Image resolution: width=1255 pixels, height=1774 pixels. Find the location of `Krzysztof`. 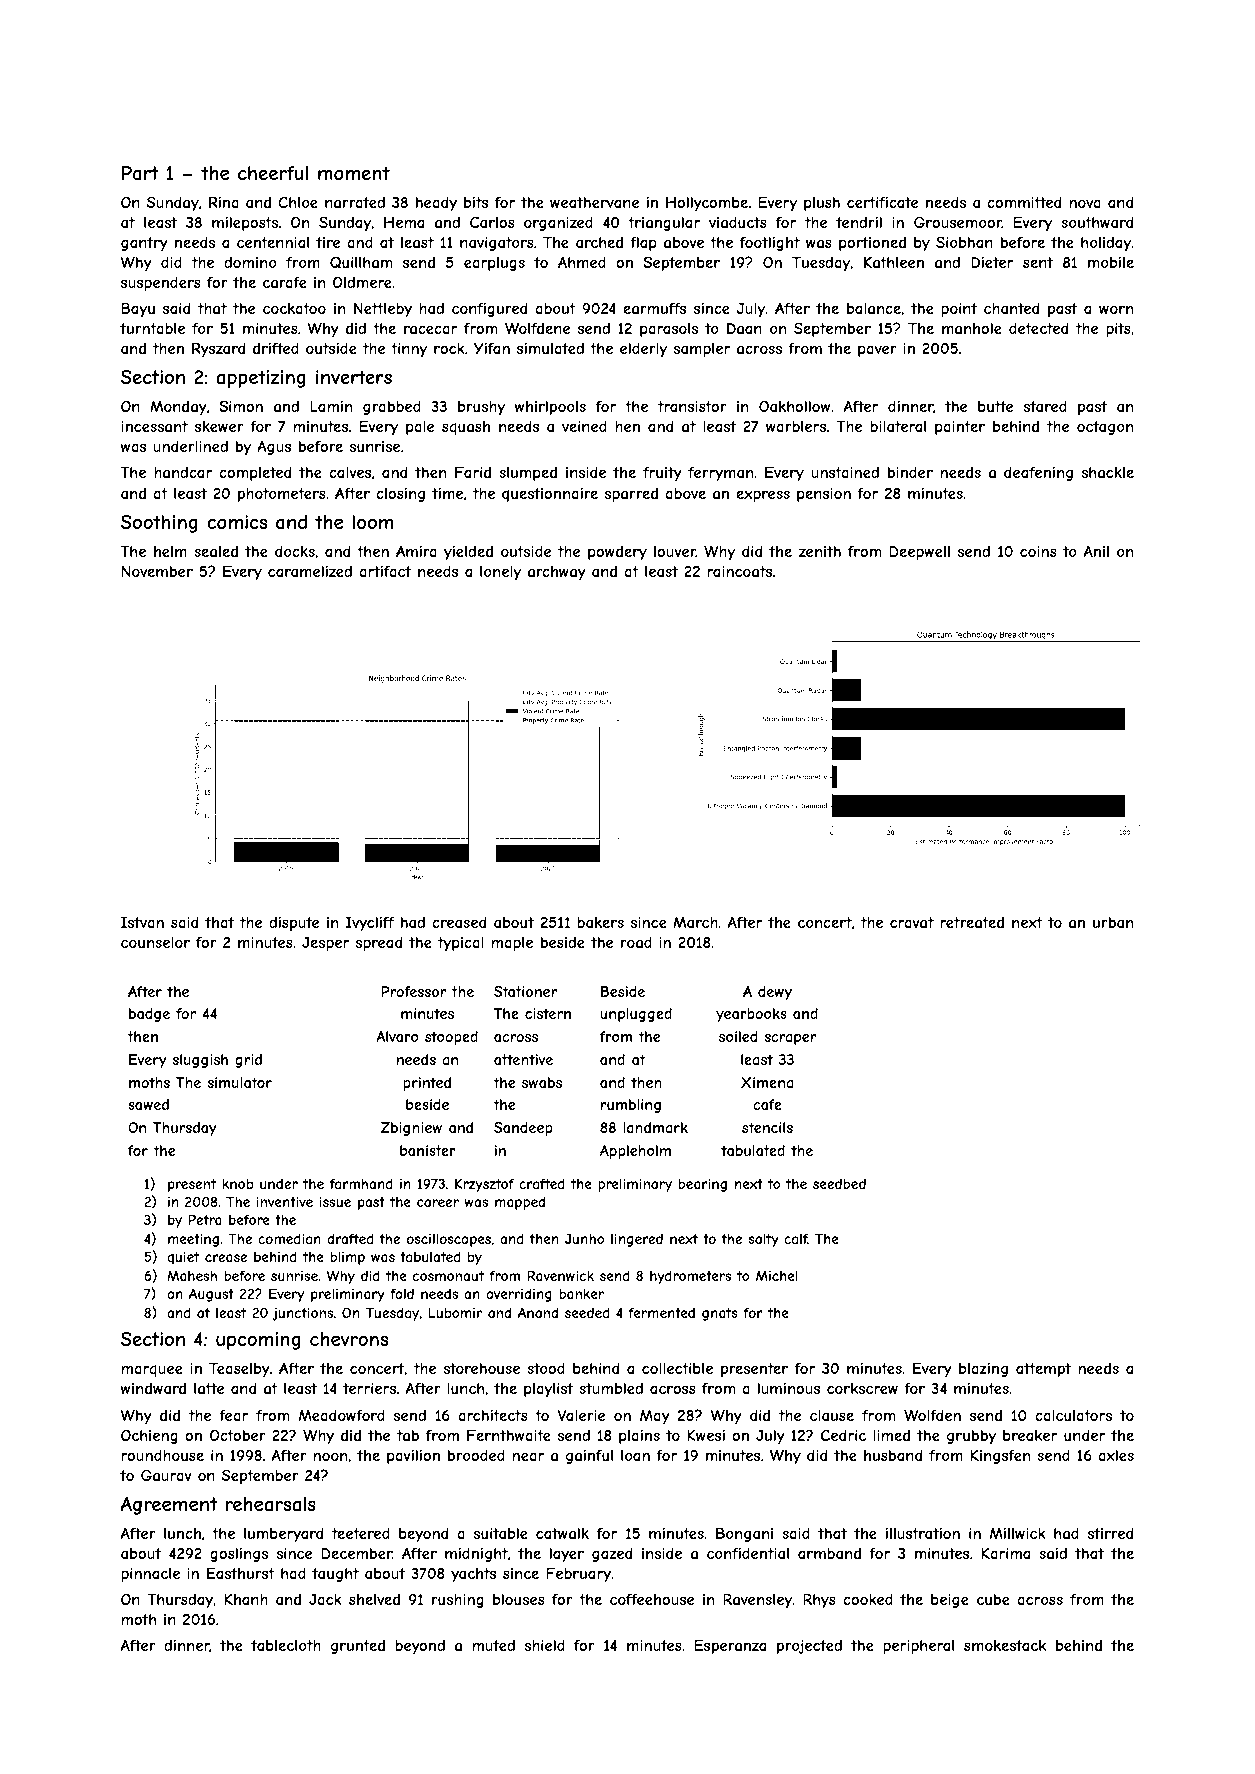

Krzysztof is located at coordinates (484, 1185).
